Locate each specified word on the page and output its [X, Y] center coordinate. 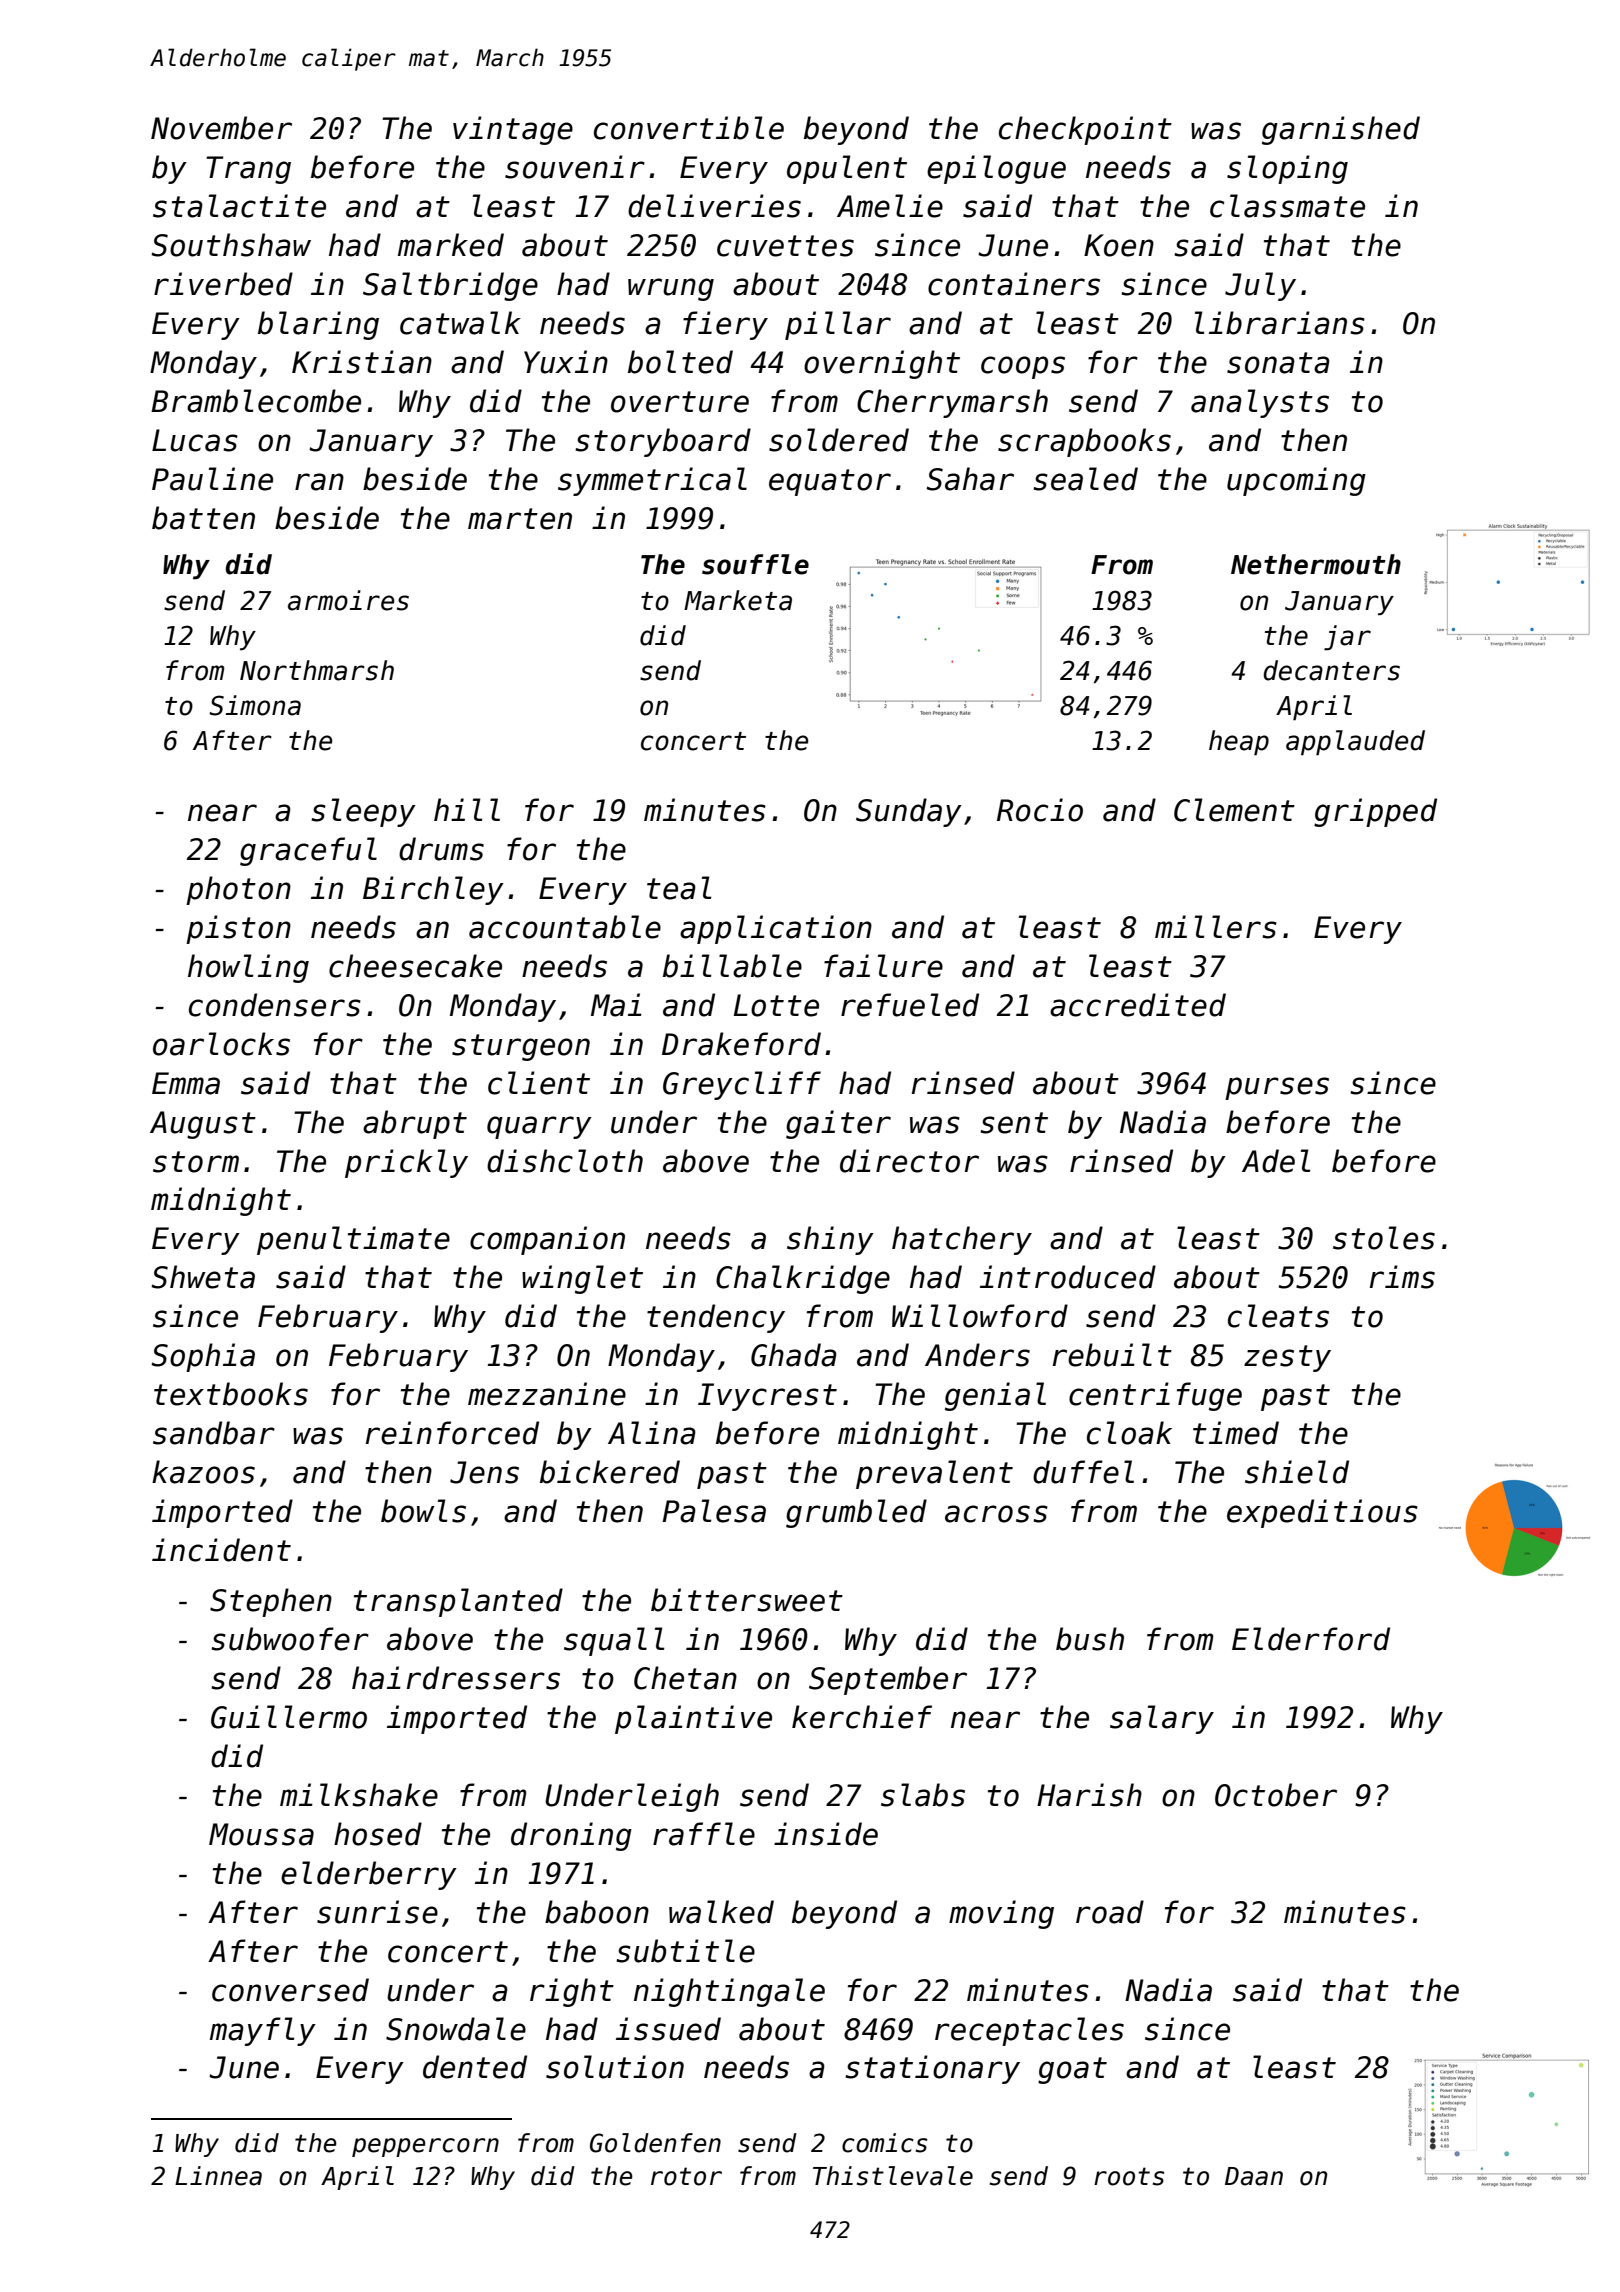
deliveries [714, 206]
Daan [1254, 2176]
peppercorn [425, 2147]
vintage [513, 130]
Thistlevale [893, 2176]
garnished [1341, 130]
